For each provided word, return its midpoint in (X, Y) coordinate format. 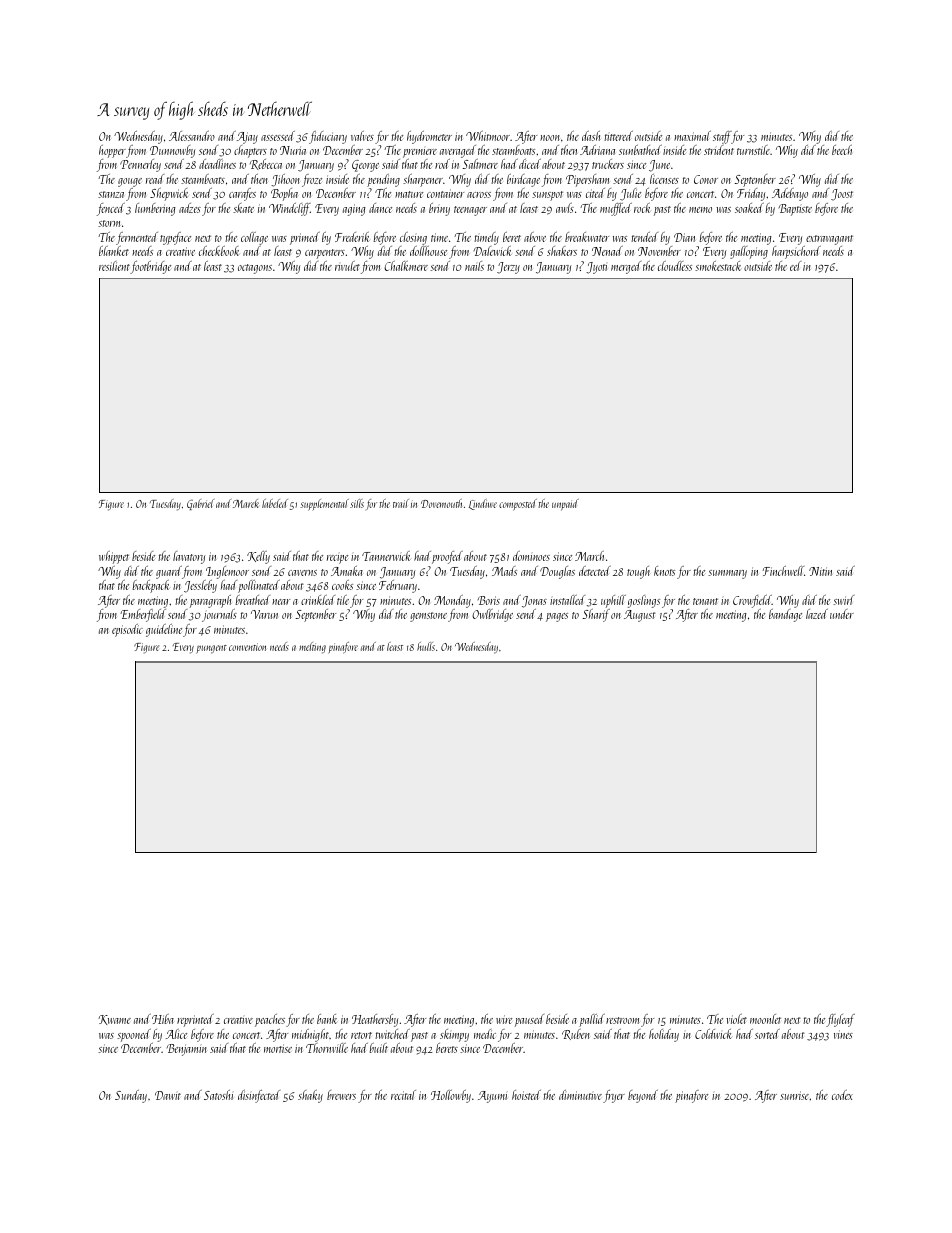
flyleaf (840, 1020)
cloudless (675, 266)
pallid (592, 1020)
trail (401, 503)
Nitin (820, 571)
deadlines (217, 164)
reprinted (195, 1020)
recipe (337, 559)
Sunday (131, 1096)
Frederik (352, 237)
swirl (843, 600)
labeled (275, 503)
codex (842, 1095)
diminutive (580, 1095)
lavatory (189, 557)
